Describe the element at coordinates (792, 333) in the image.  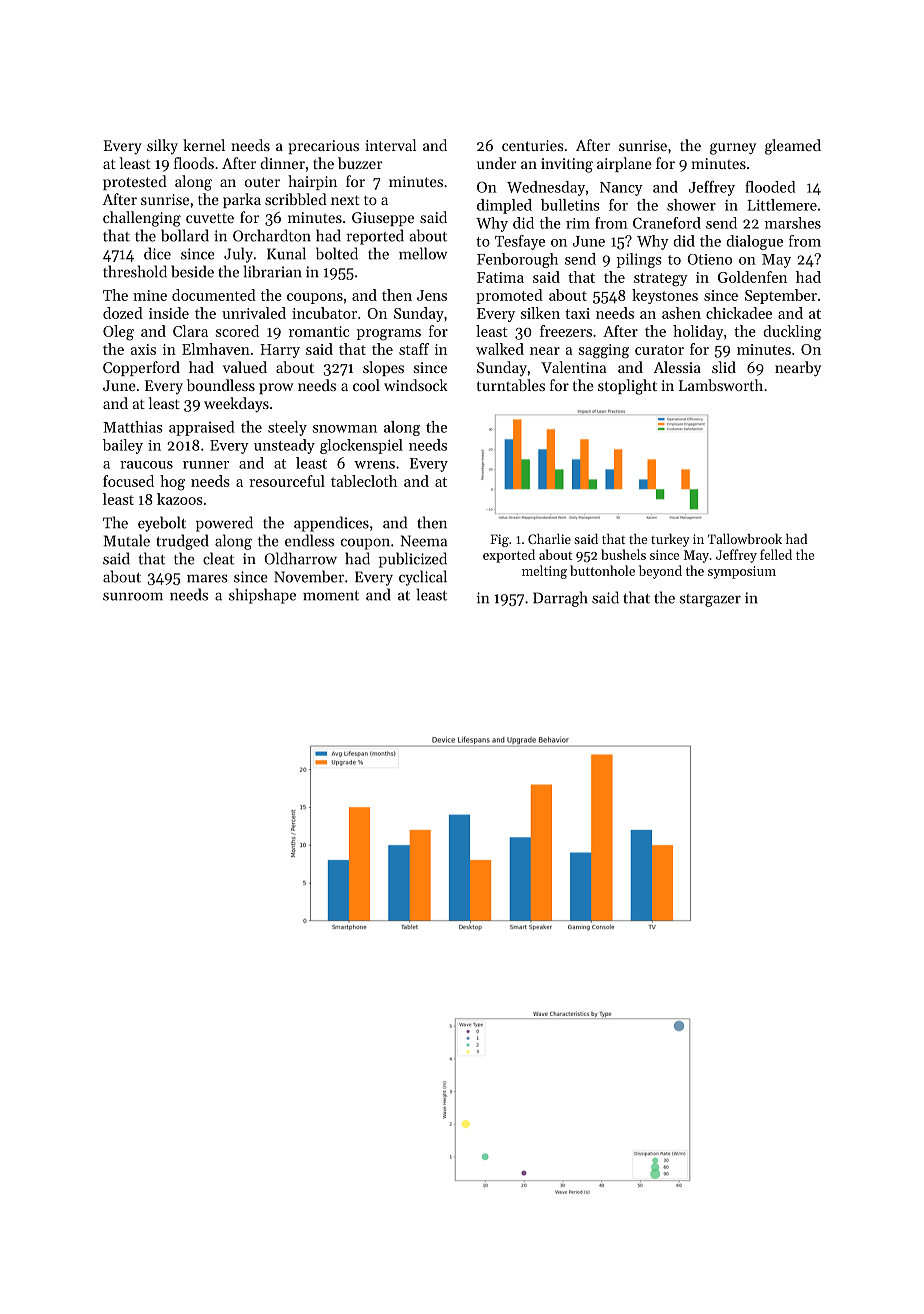
I see `duckling` at that location.
